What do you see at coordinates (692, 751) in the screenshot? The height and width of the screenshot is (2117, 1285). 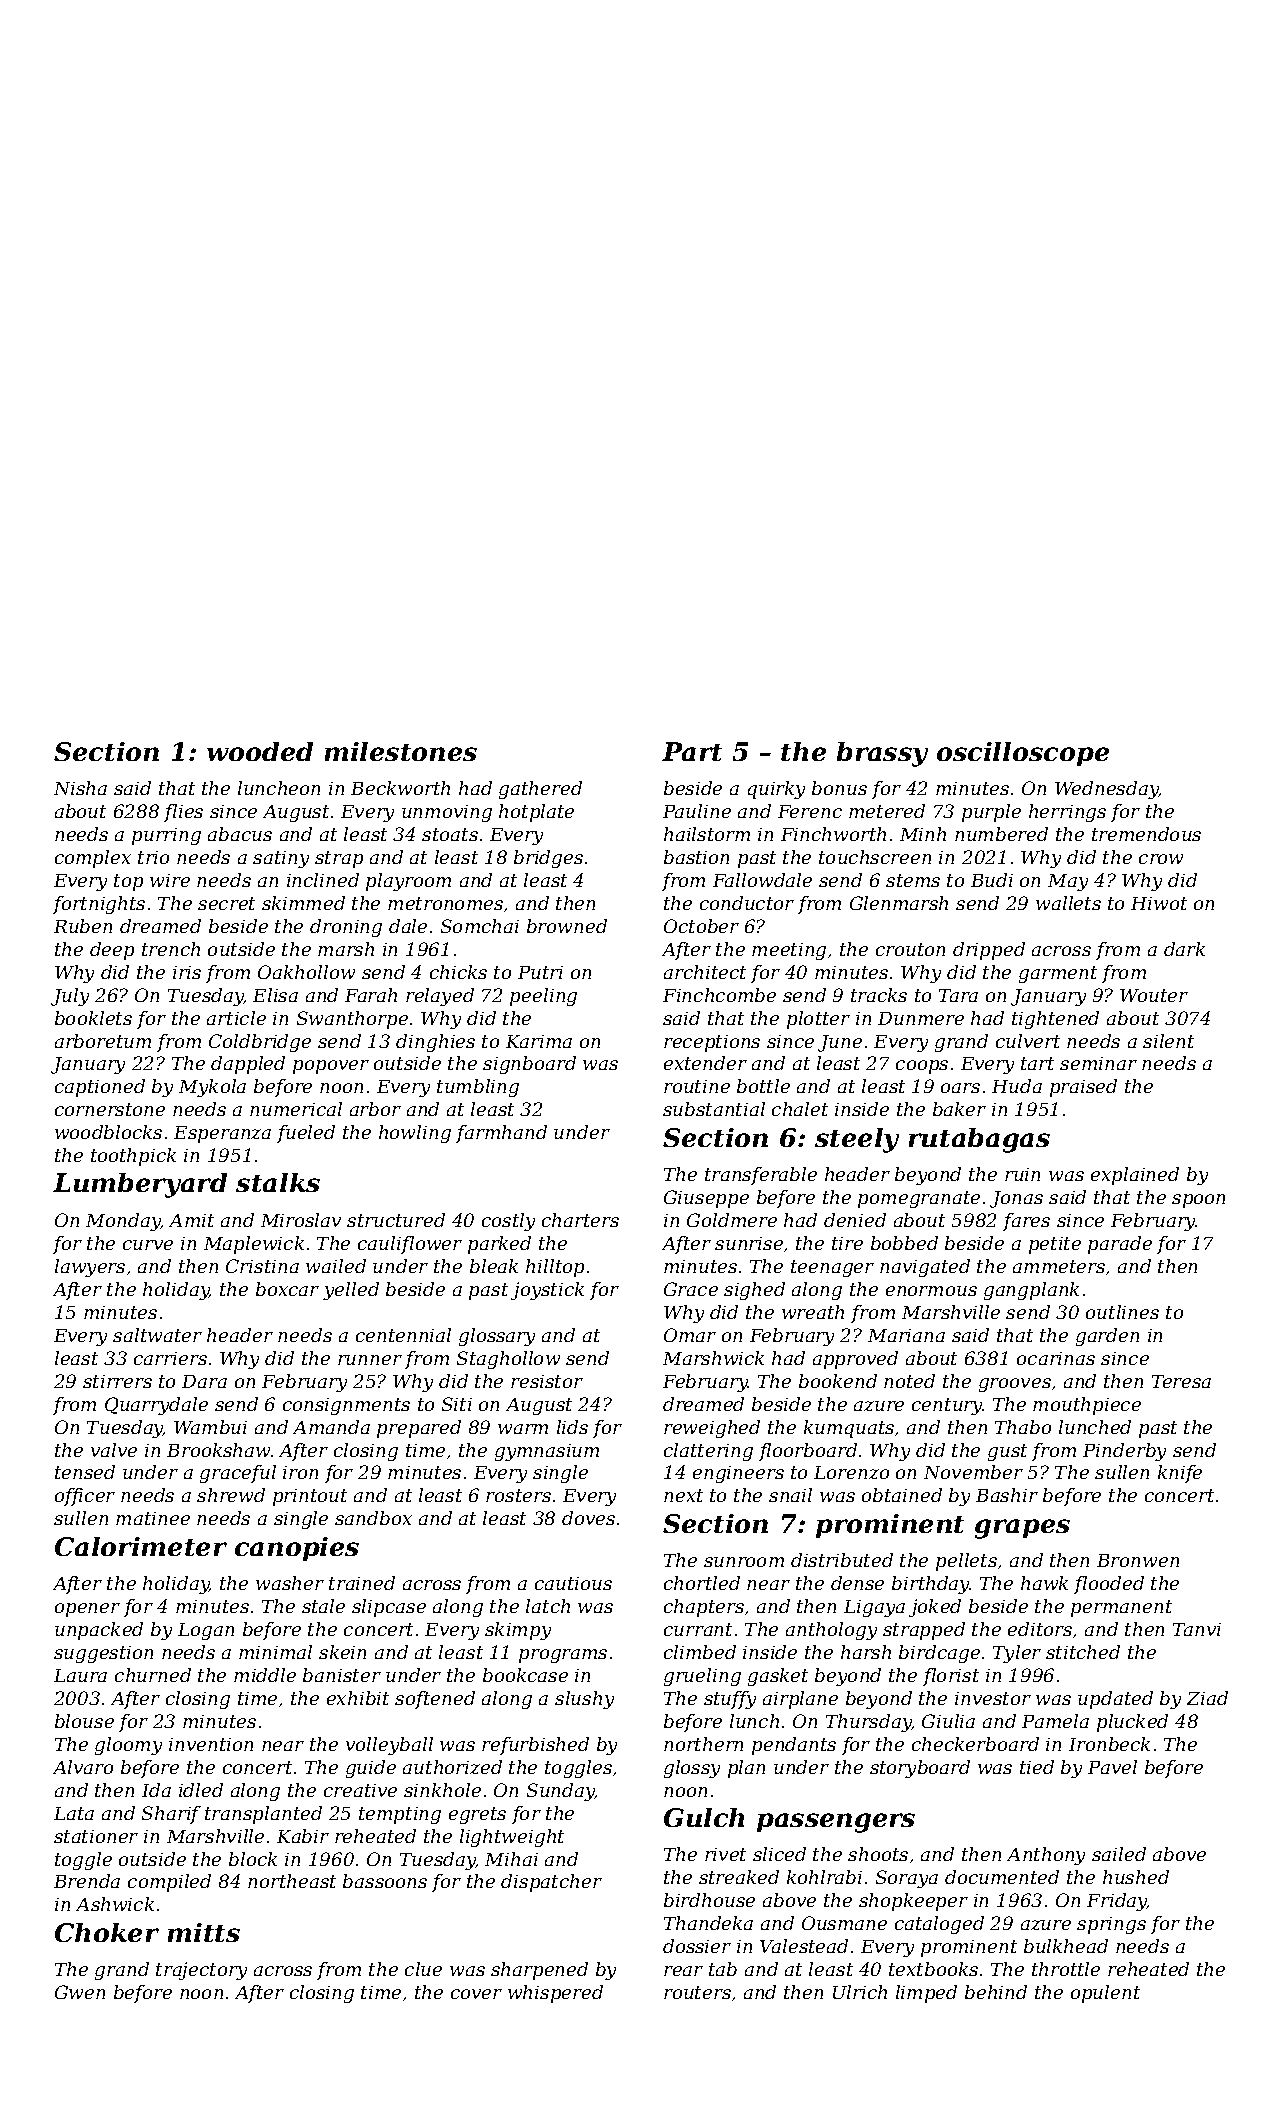 I see `Part` at bounding box center [692, 751].
